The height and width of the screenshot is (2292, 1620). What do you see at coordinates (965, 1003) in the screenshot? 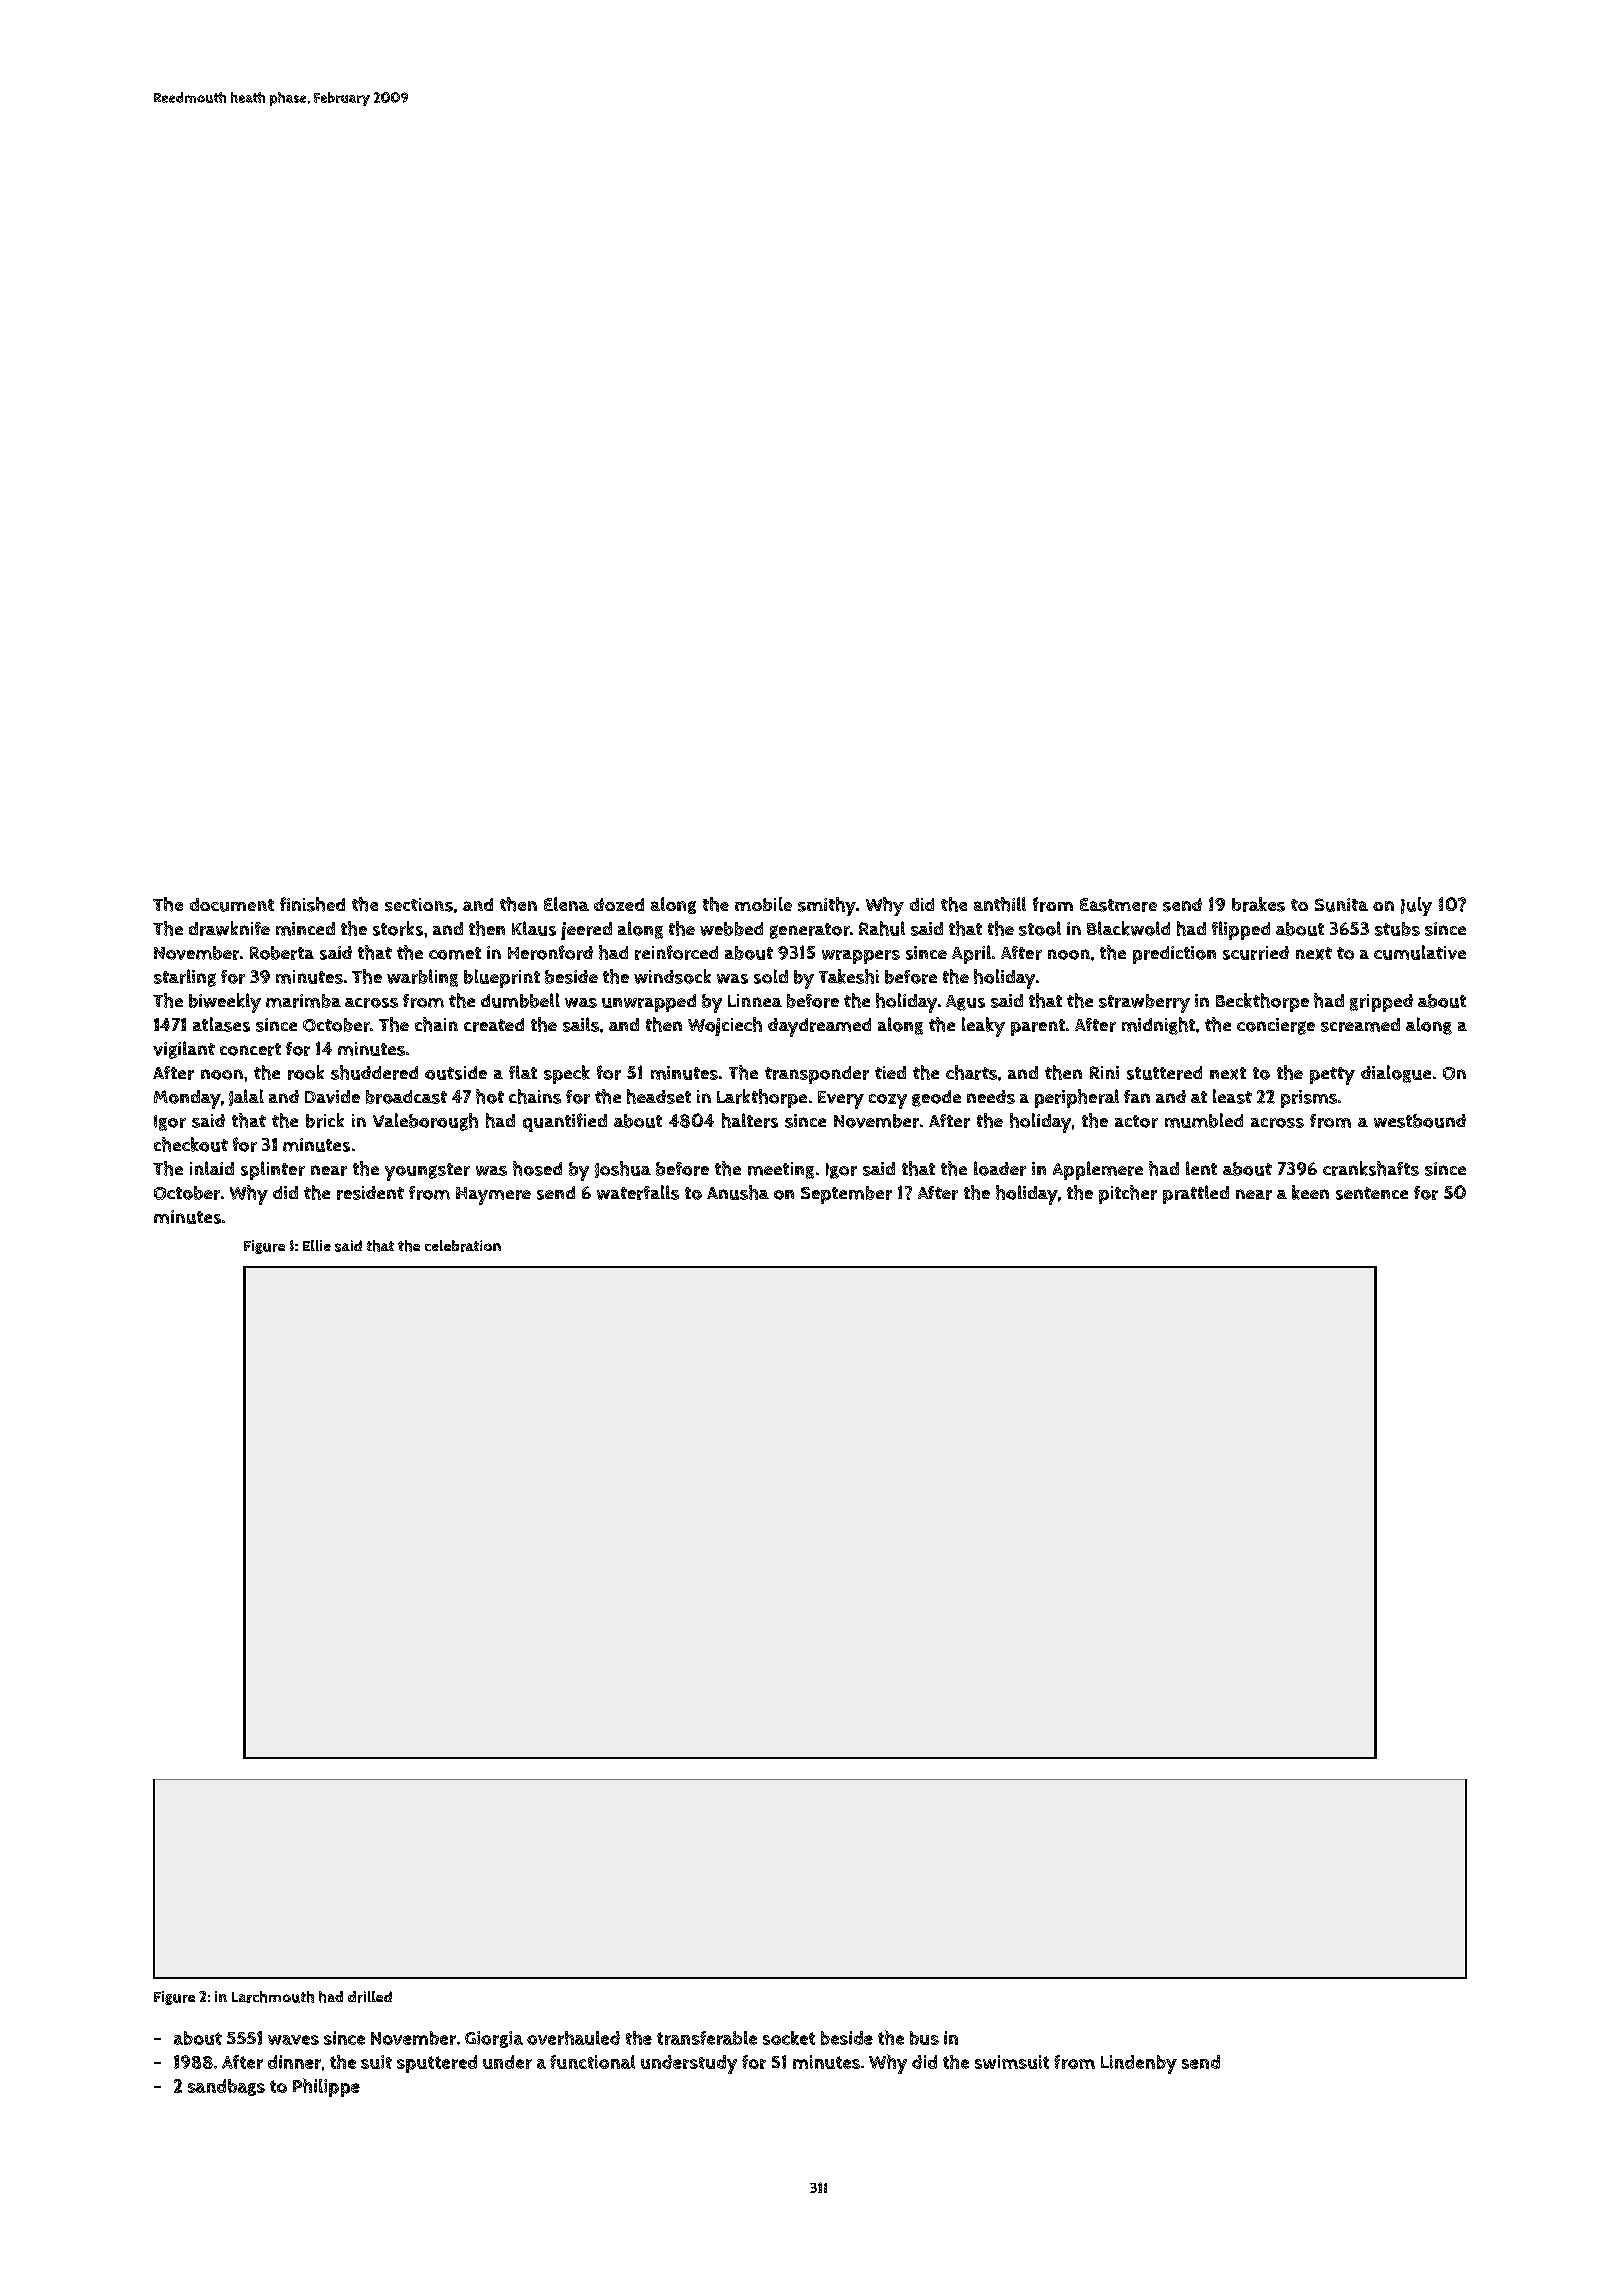
I see `Agus` at bounding box center [965, 1003].
